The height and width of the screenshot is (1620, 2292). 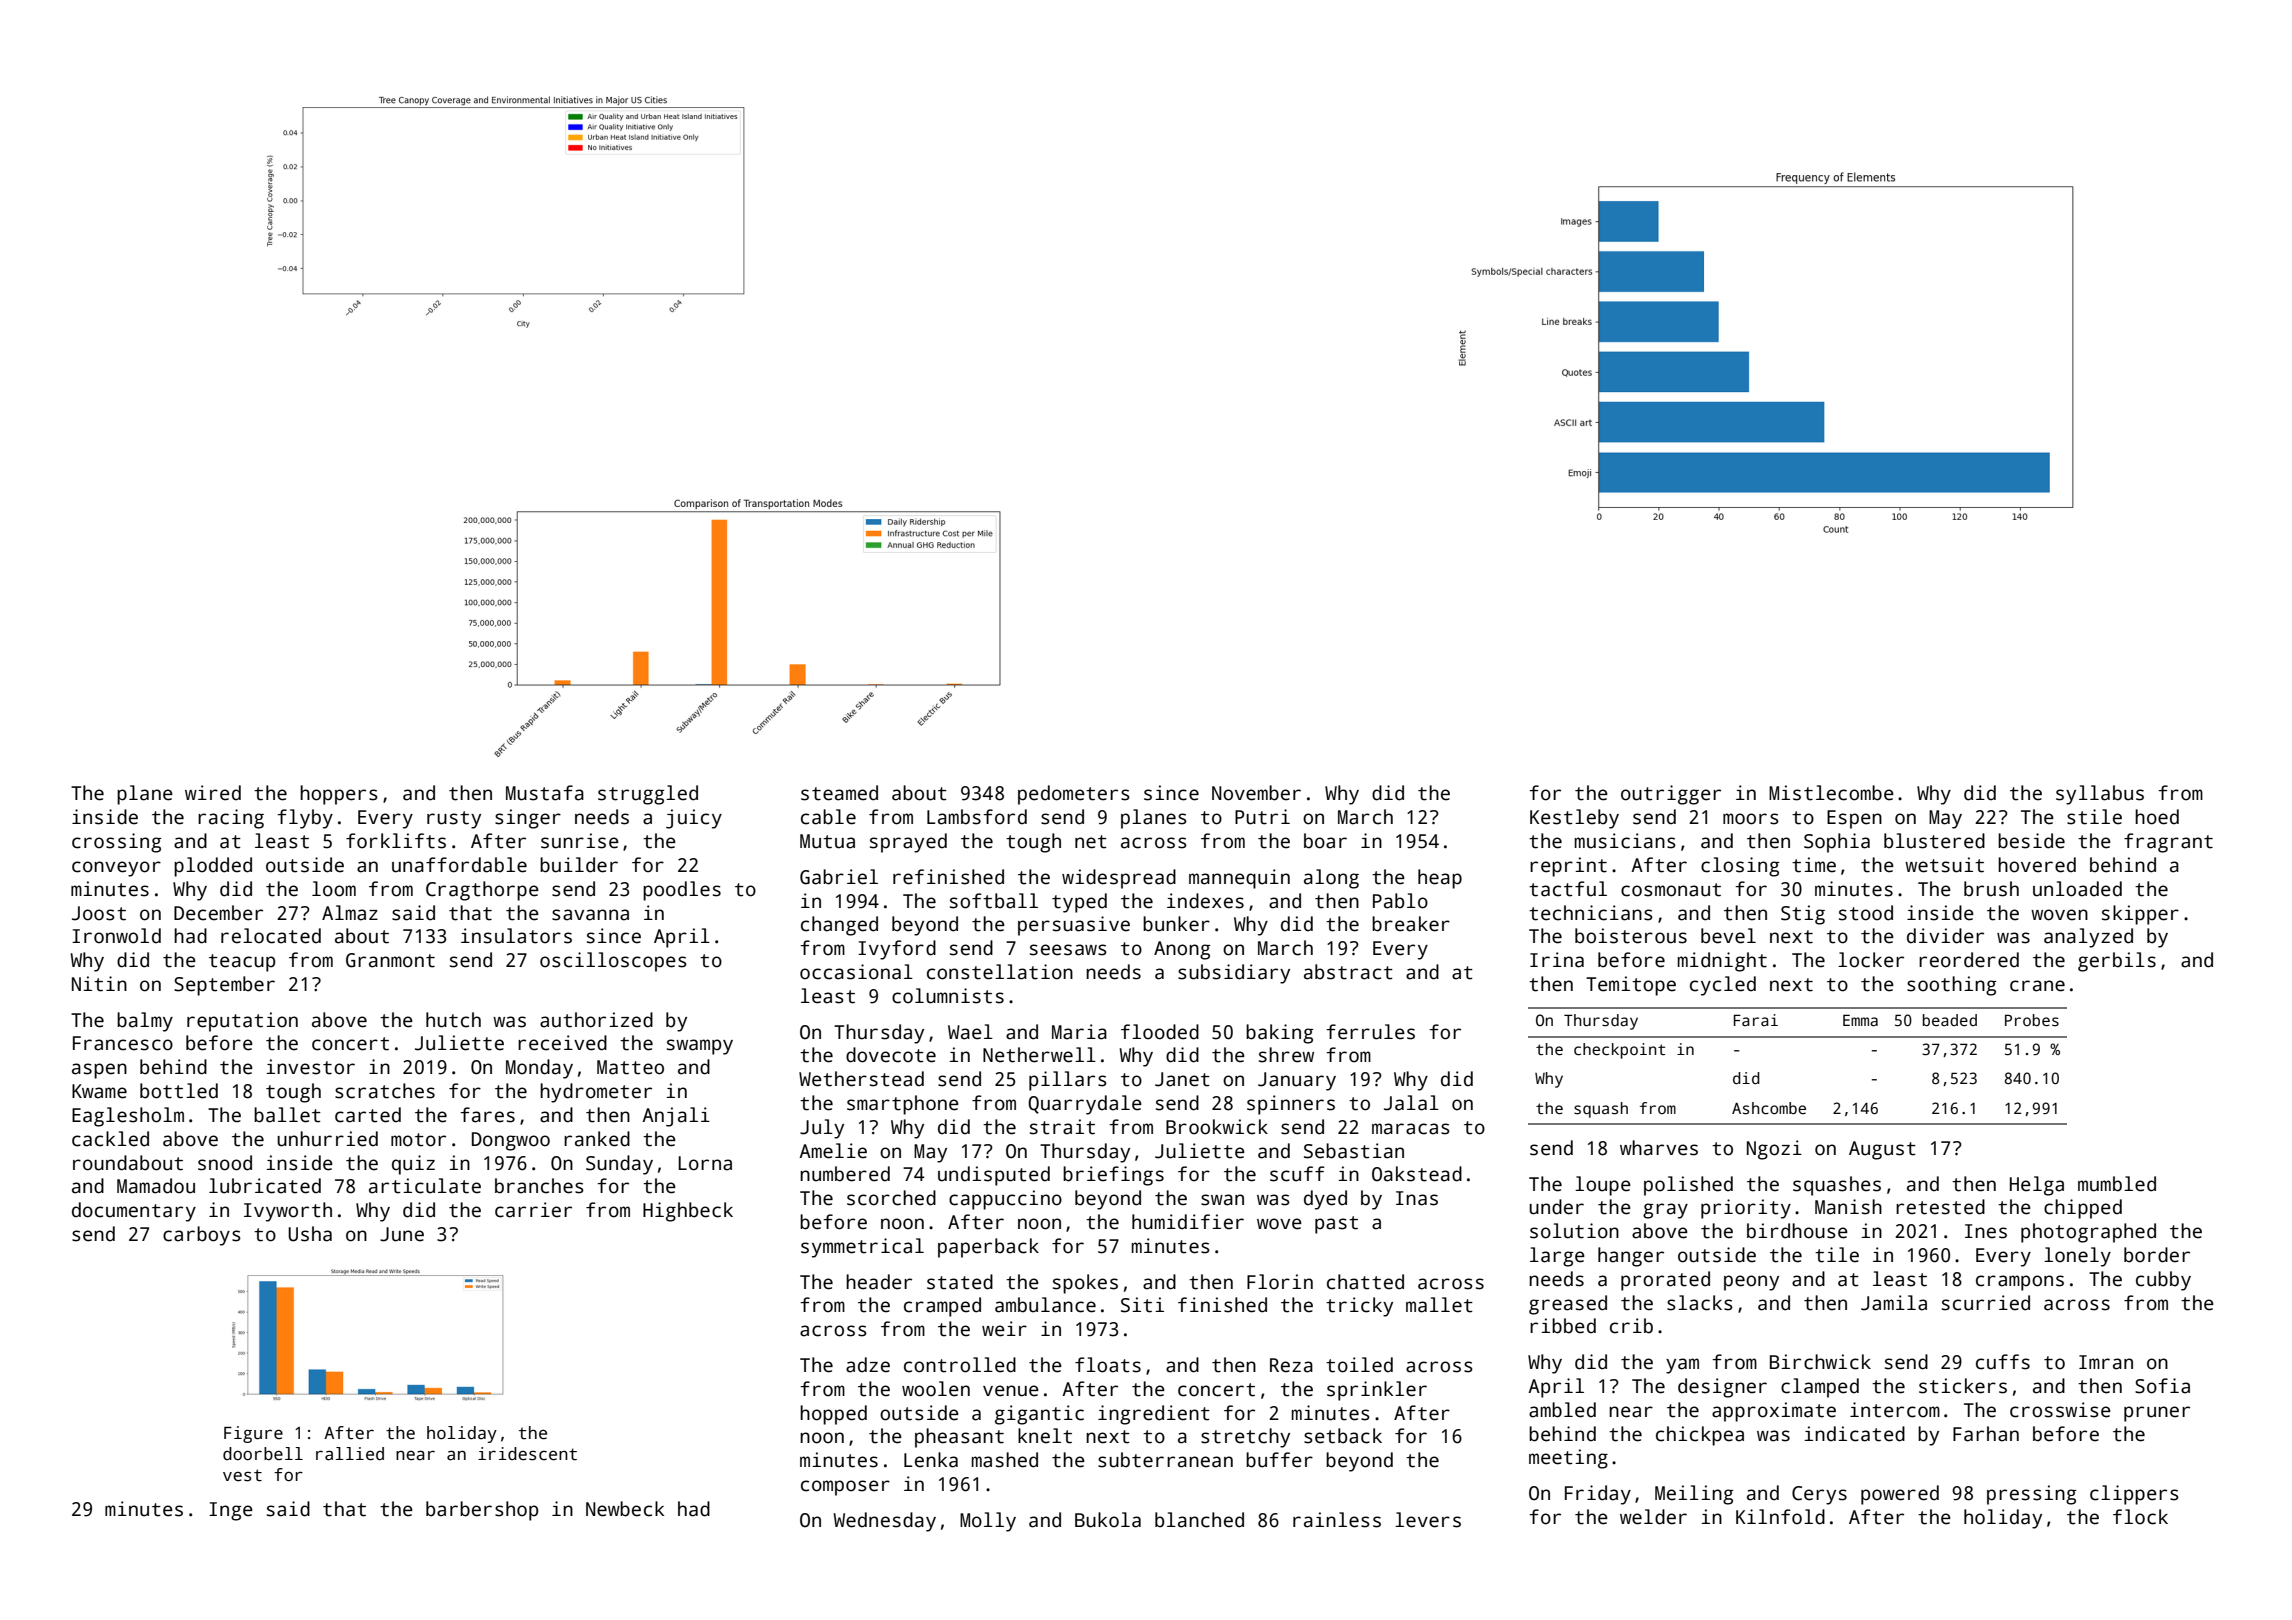 What do you see at coordinates (263, 1454) in the screenshot?
I see `doorbell` at bounding box center [263, 1454].
